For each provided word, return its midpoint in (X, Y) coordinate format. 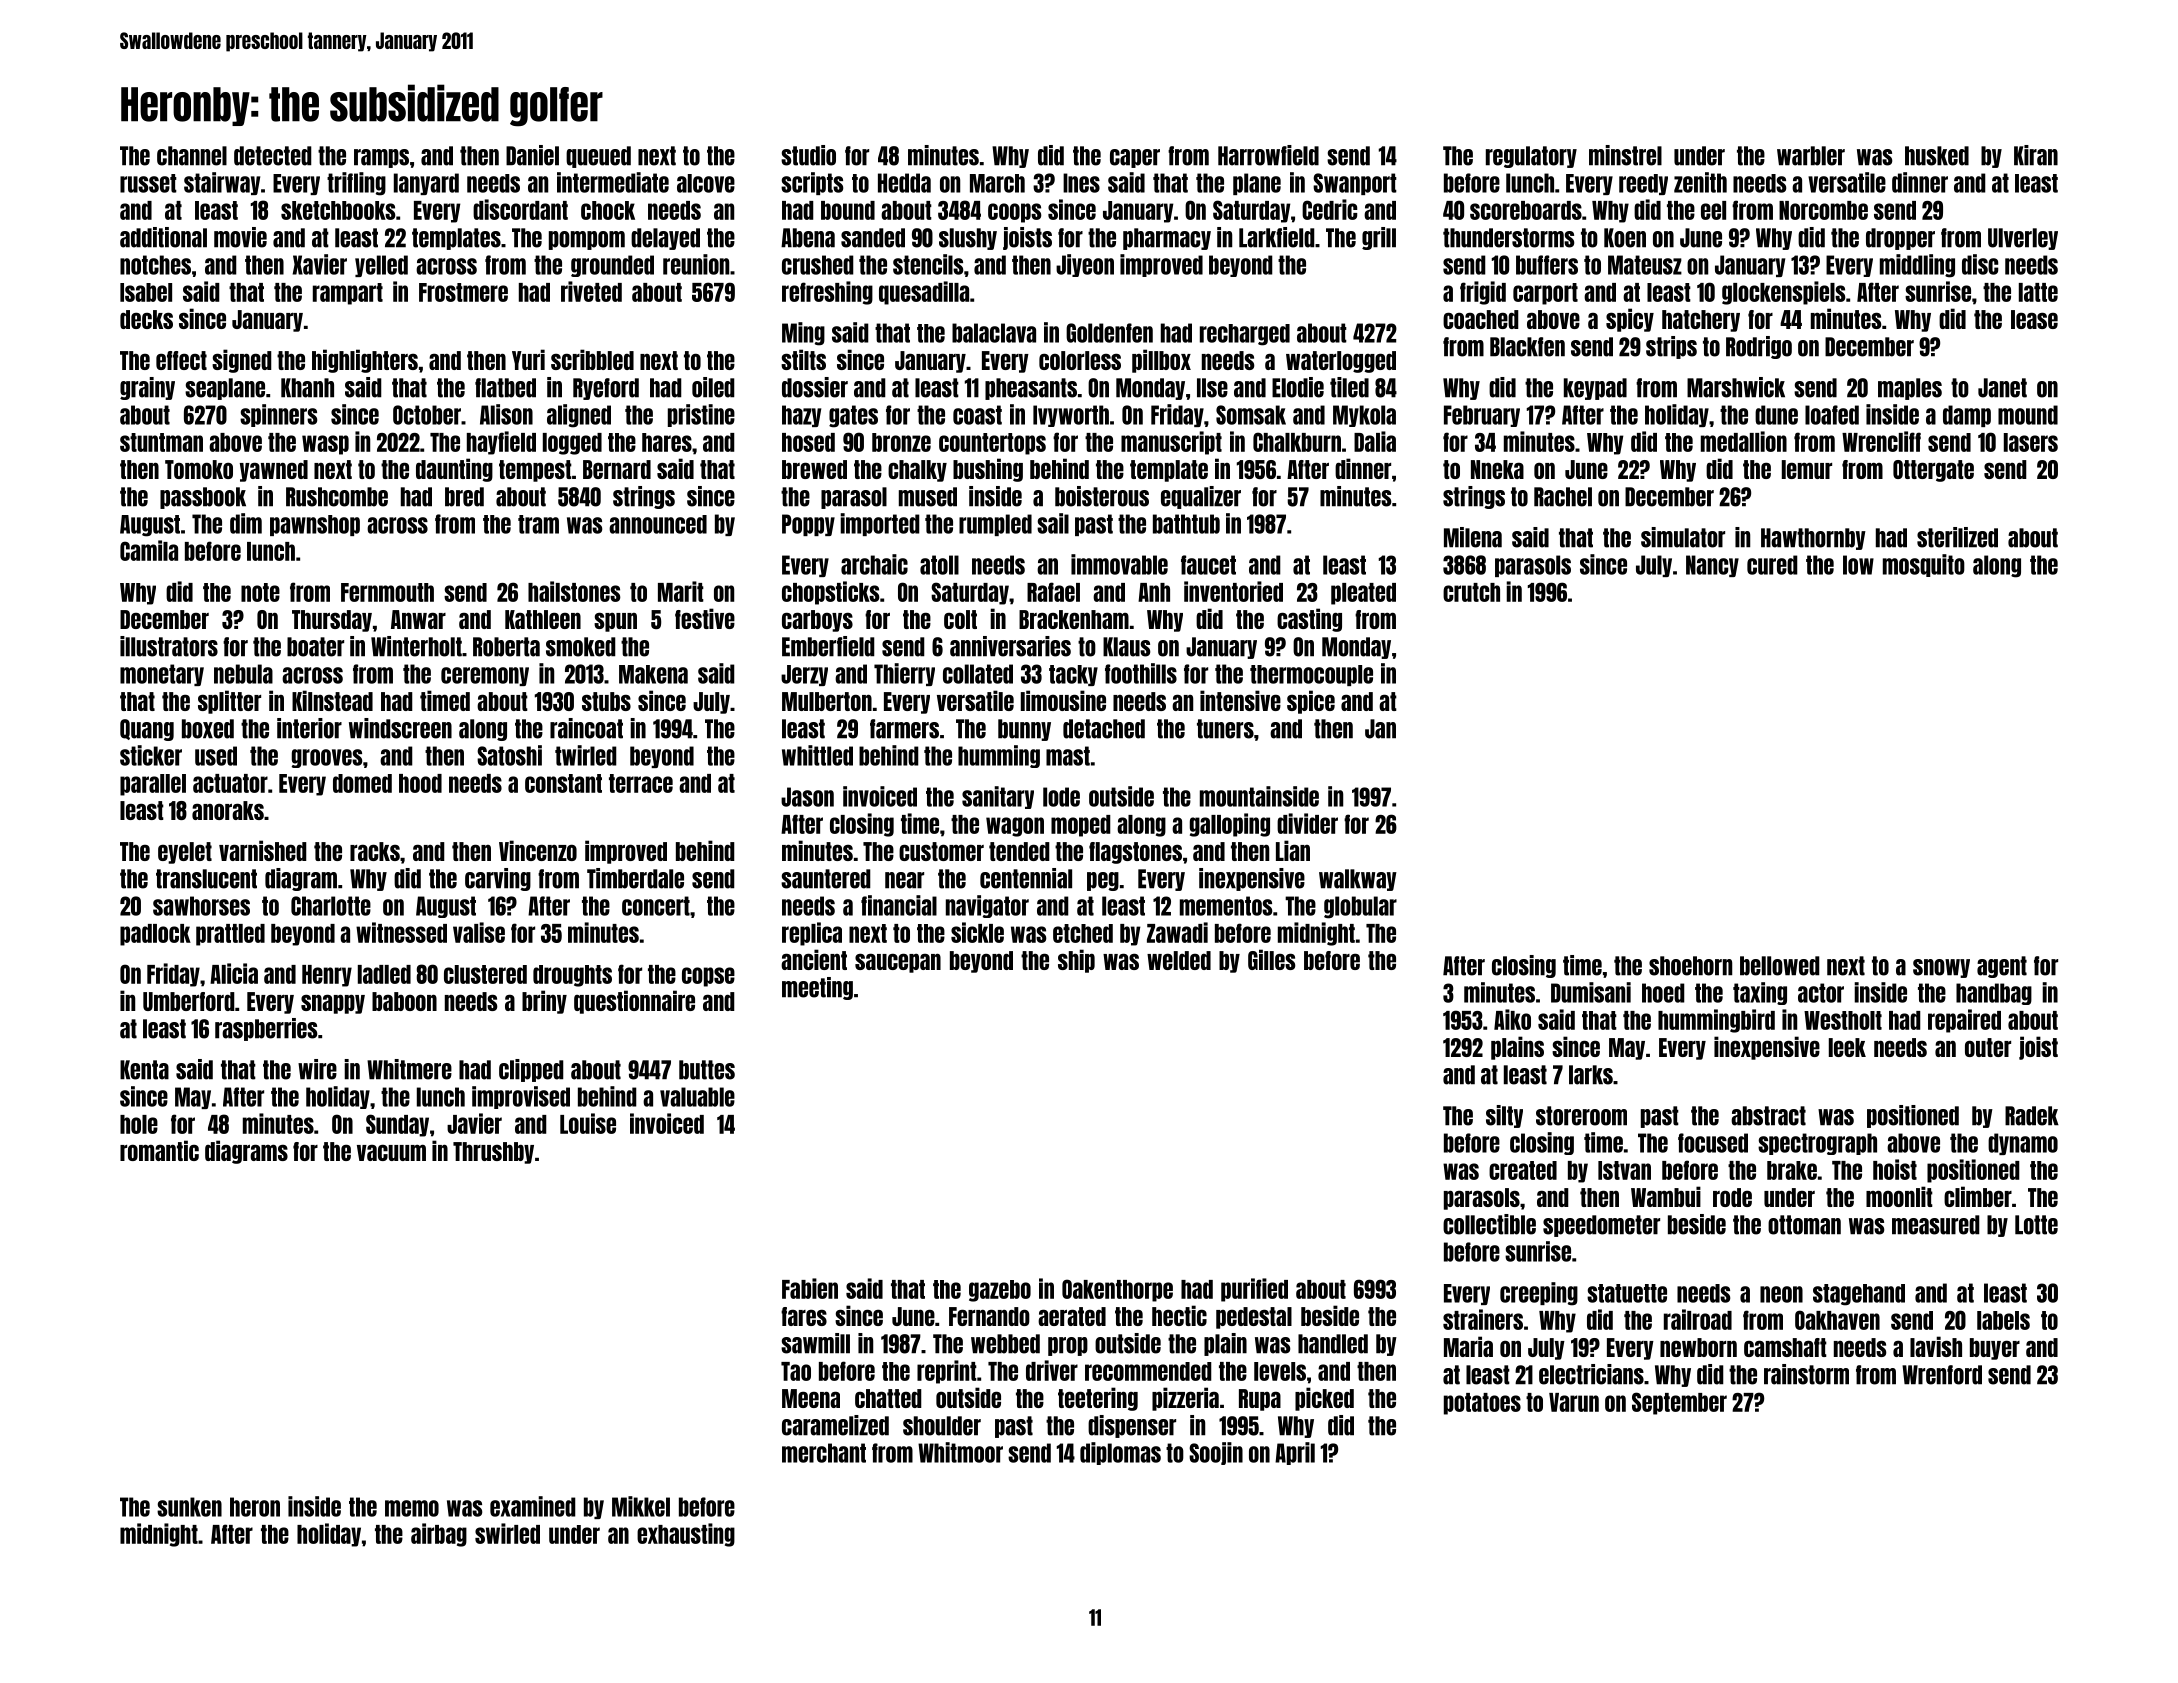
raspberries (266, 1029)
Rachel (1563, 497)
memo (412, 1508)
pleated (1363, 594)
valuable (697, 1097)
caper (1135, 158)
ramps (381, 158)
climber (1978, 1196)
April (1295, 1453)
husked (1937, 156)
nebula (243, 674)
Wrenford (1942, 1375)
